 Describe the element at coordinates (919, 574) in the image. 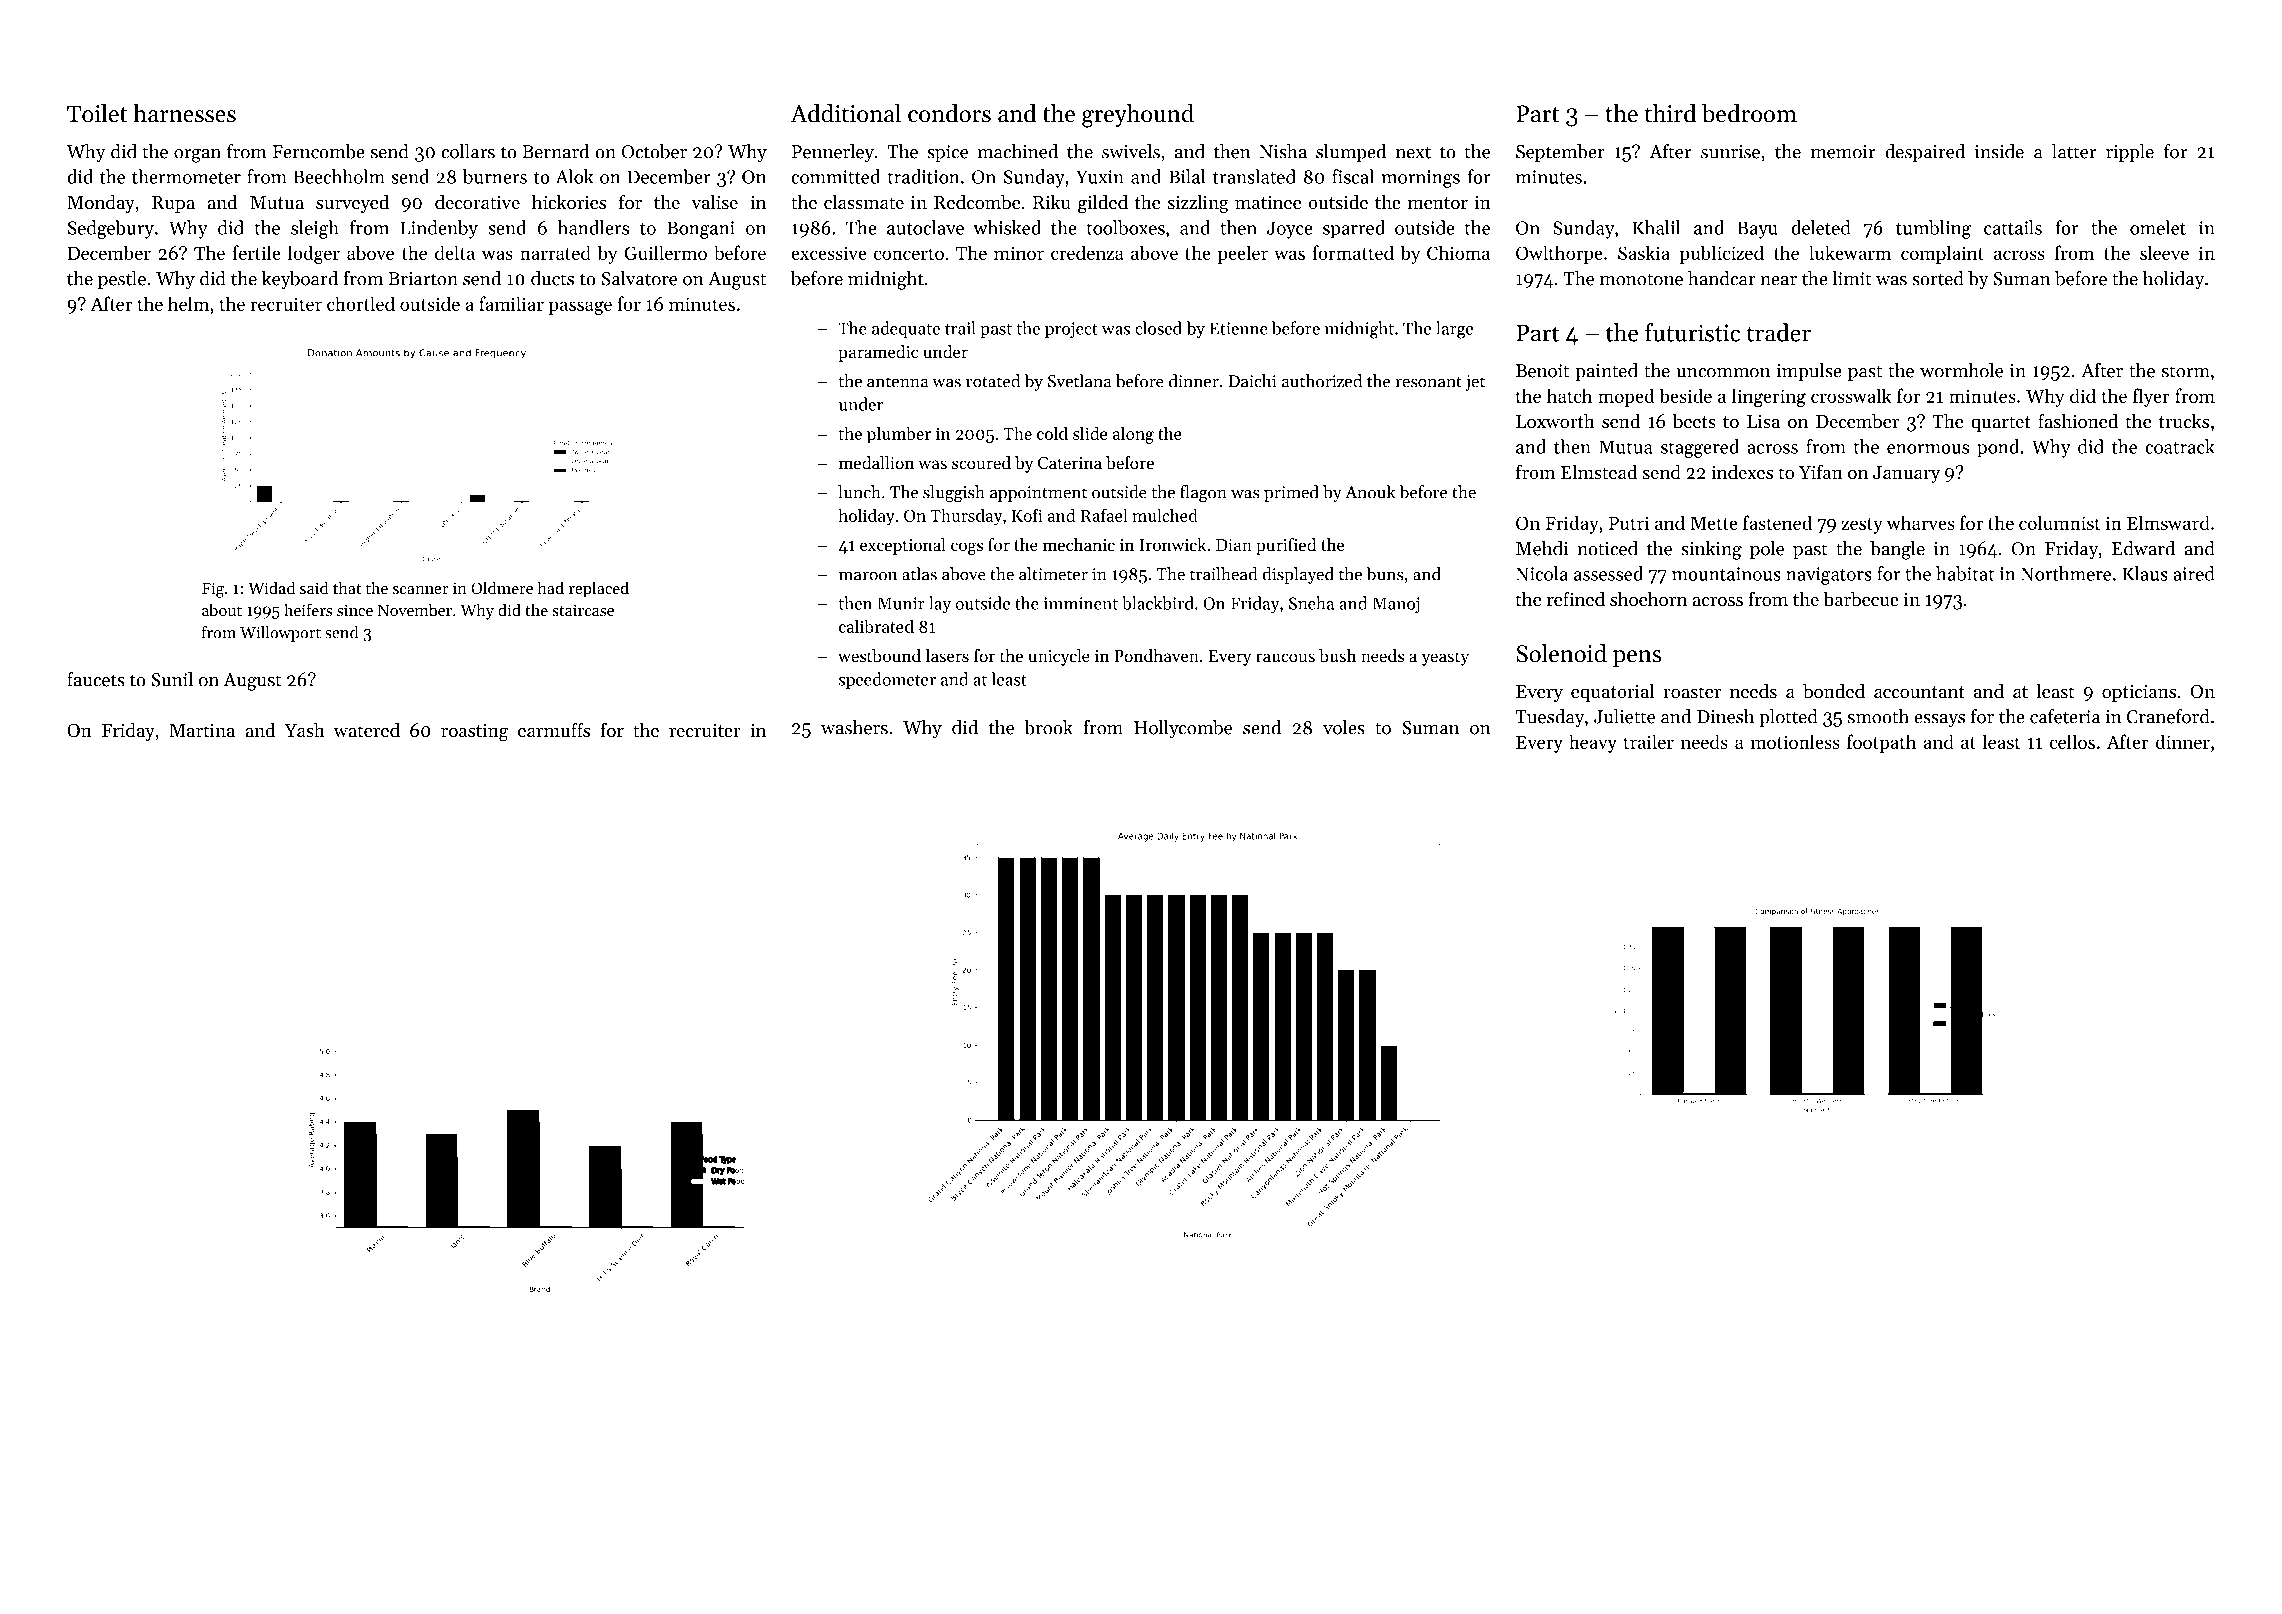

I see `atlas` at that location.
